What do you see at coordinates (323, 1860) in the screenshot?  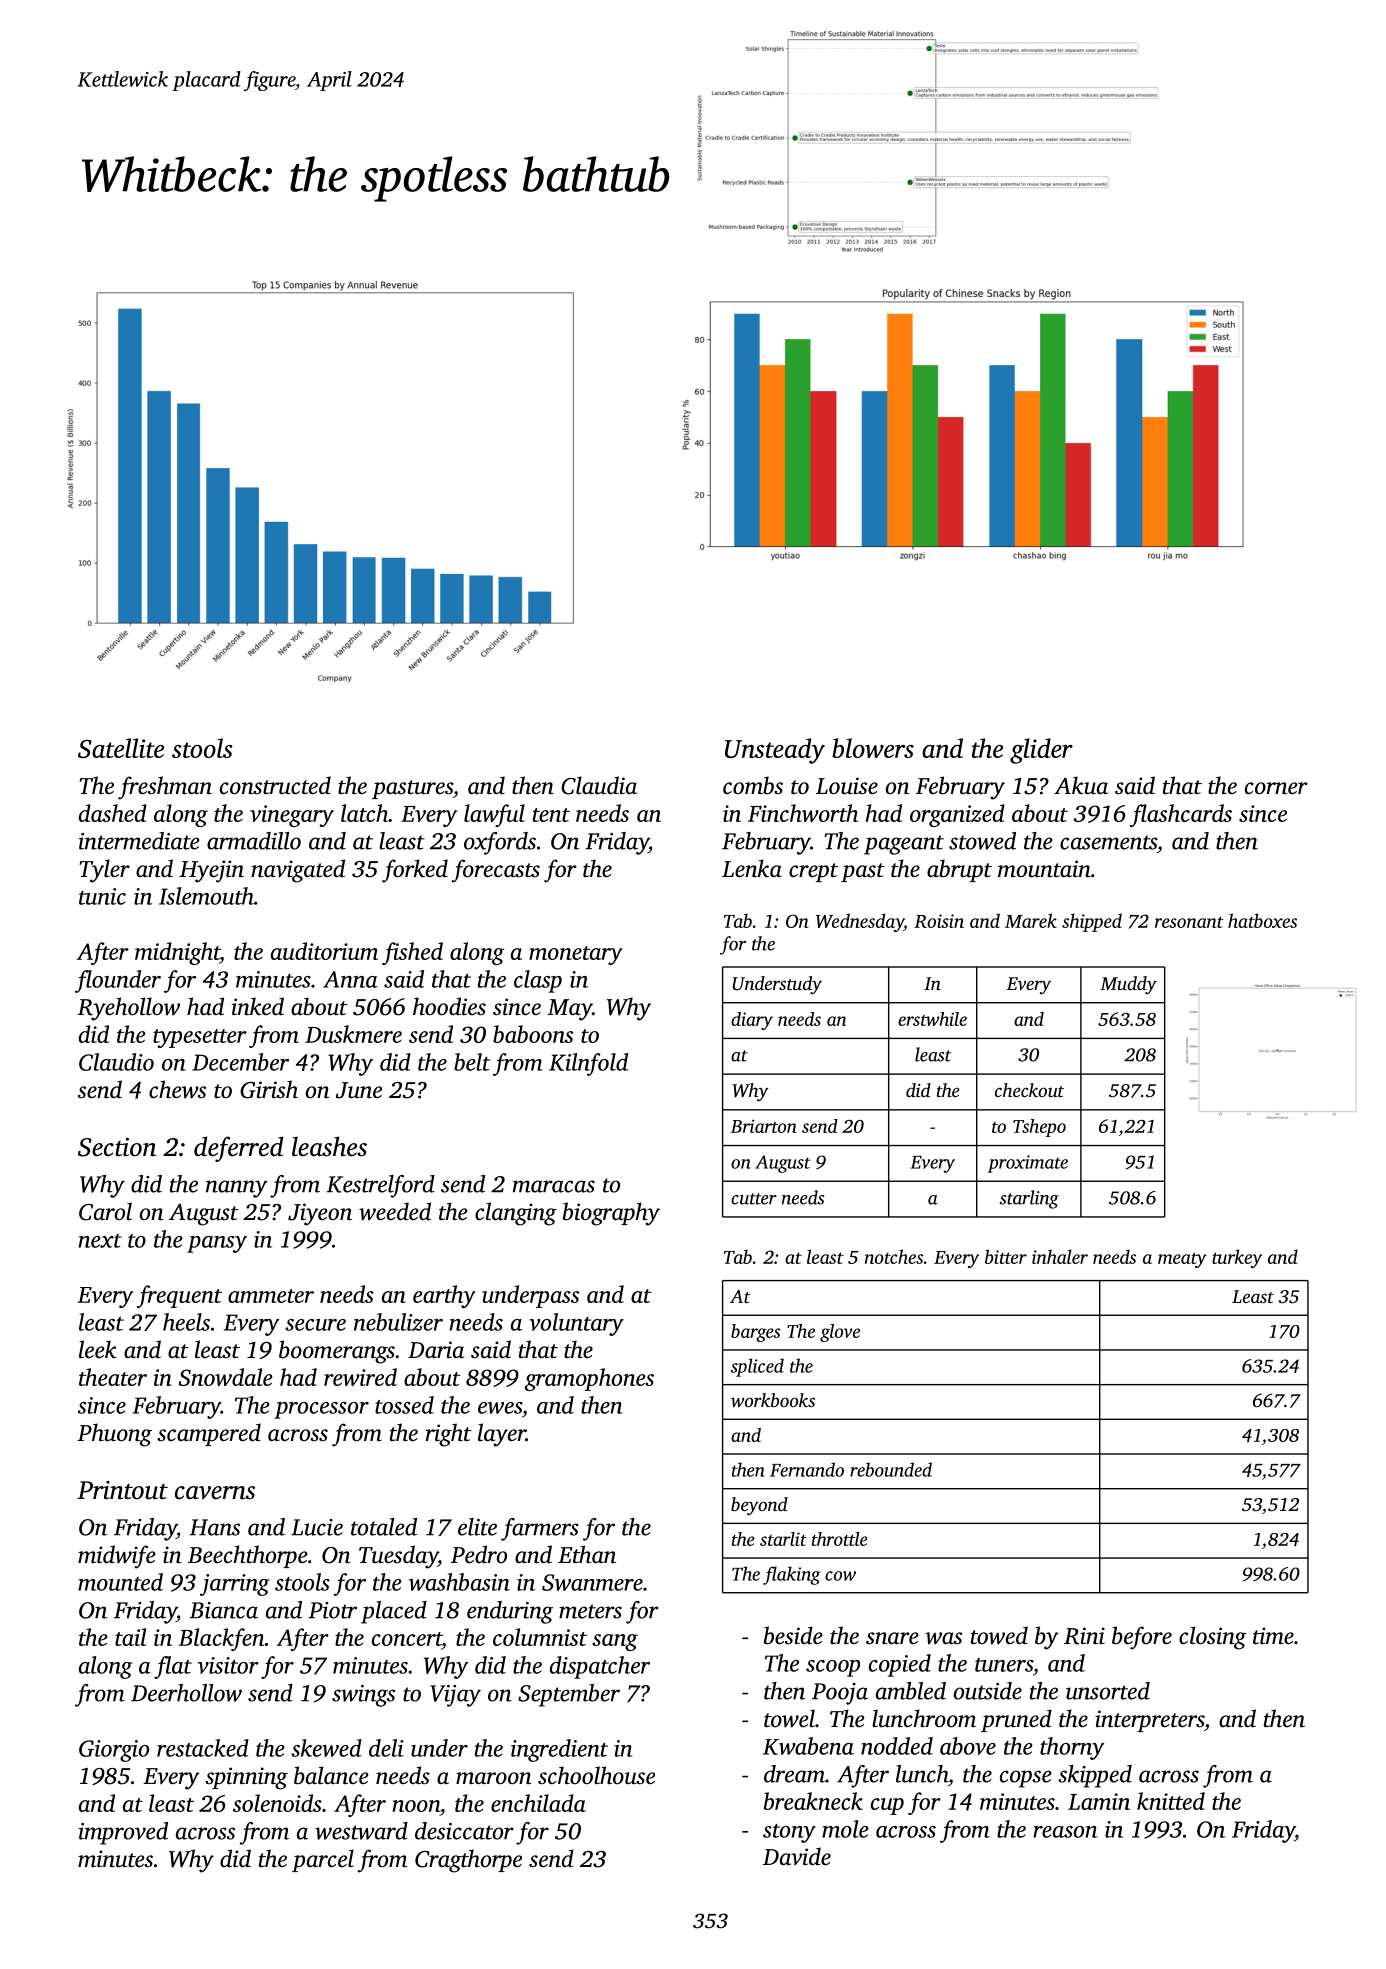 I see `parcel` at bounding box center [323, 1860].
